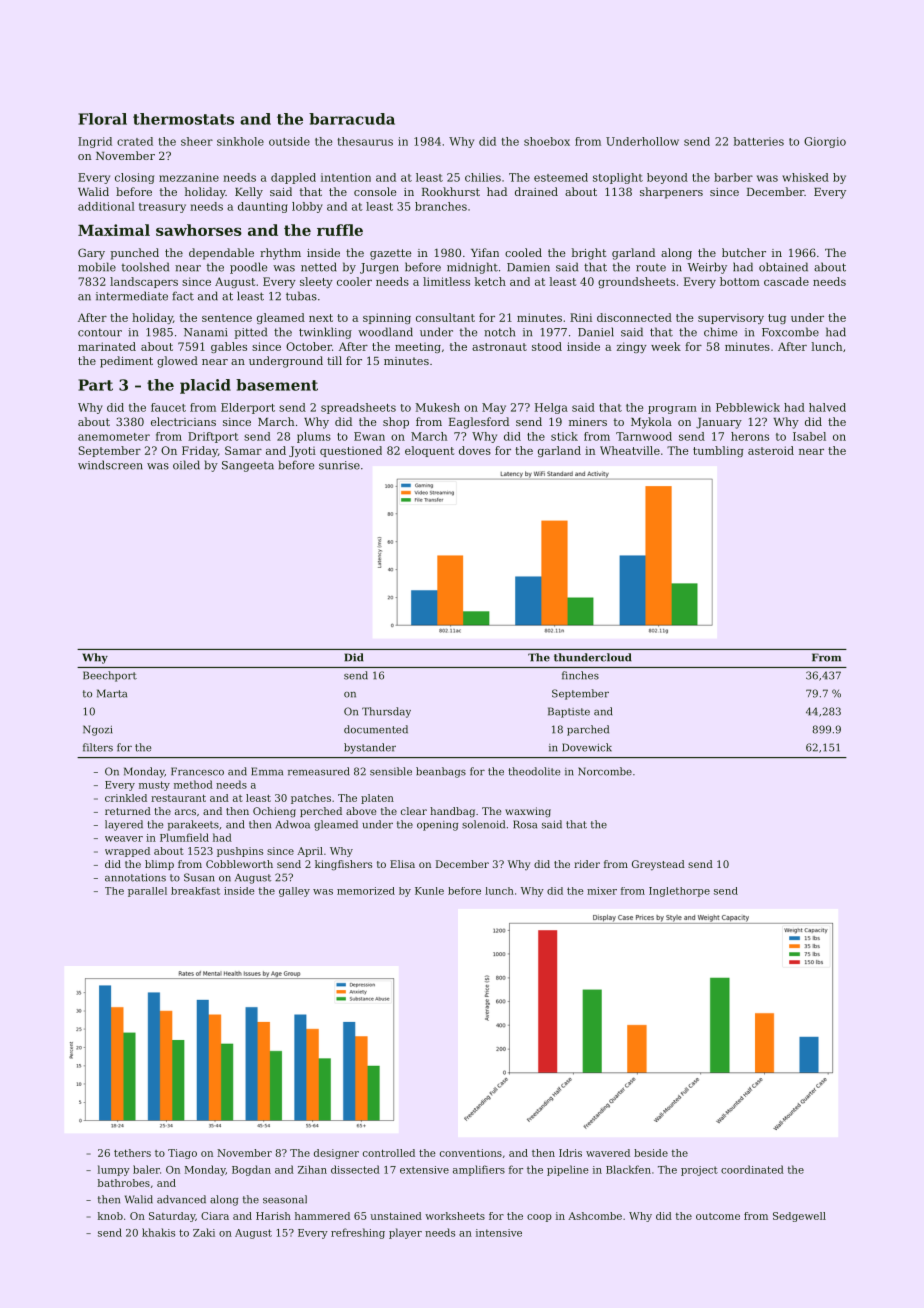  I want to click on intermediate, so click(132, 296).
